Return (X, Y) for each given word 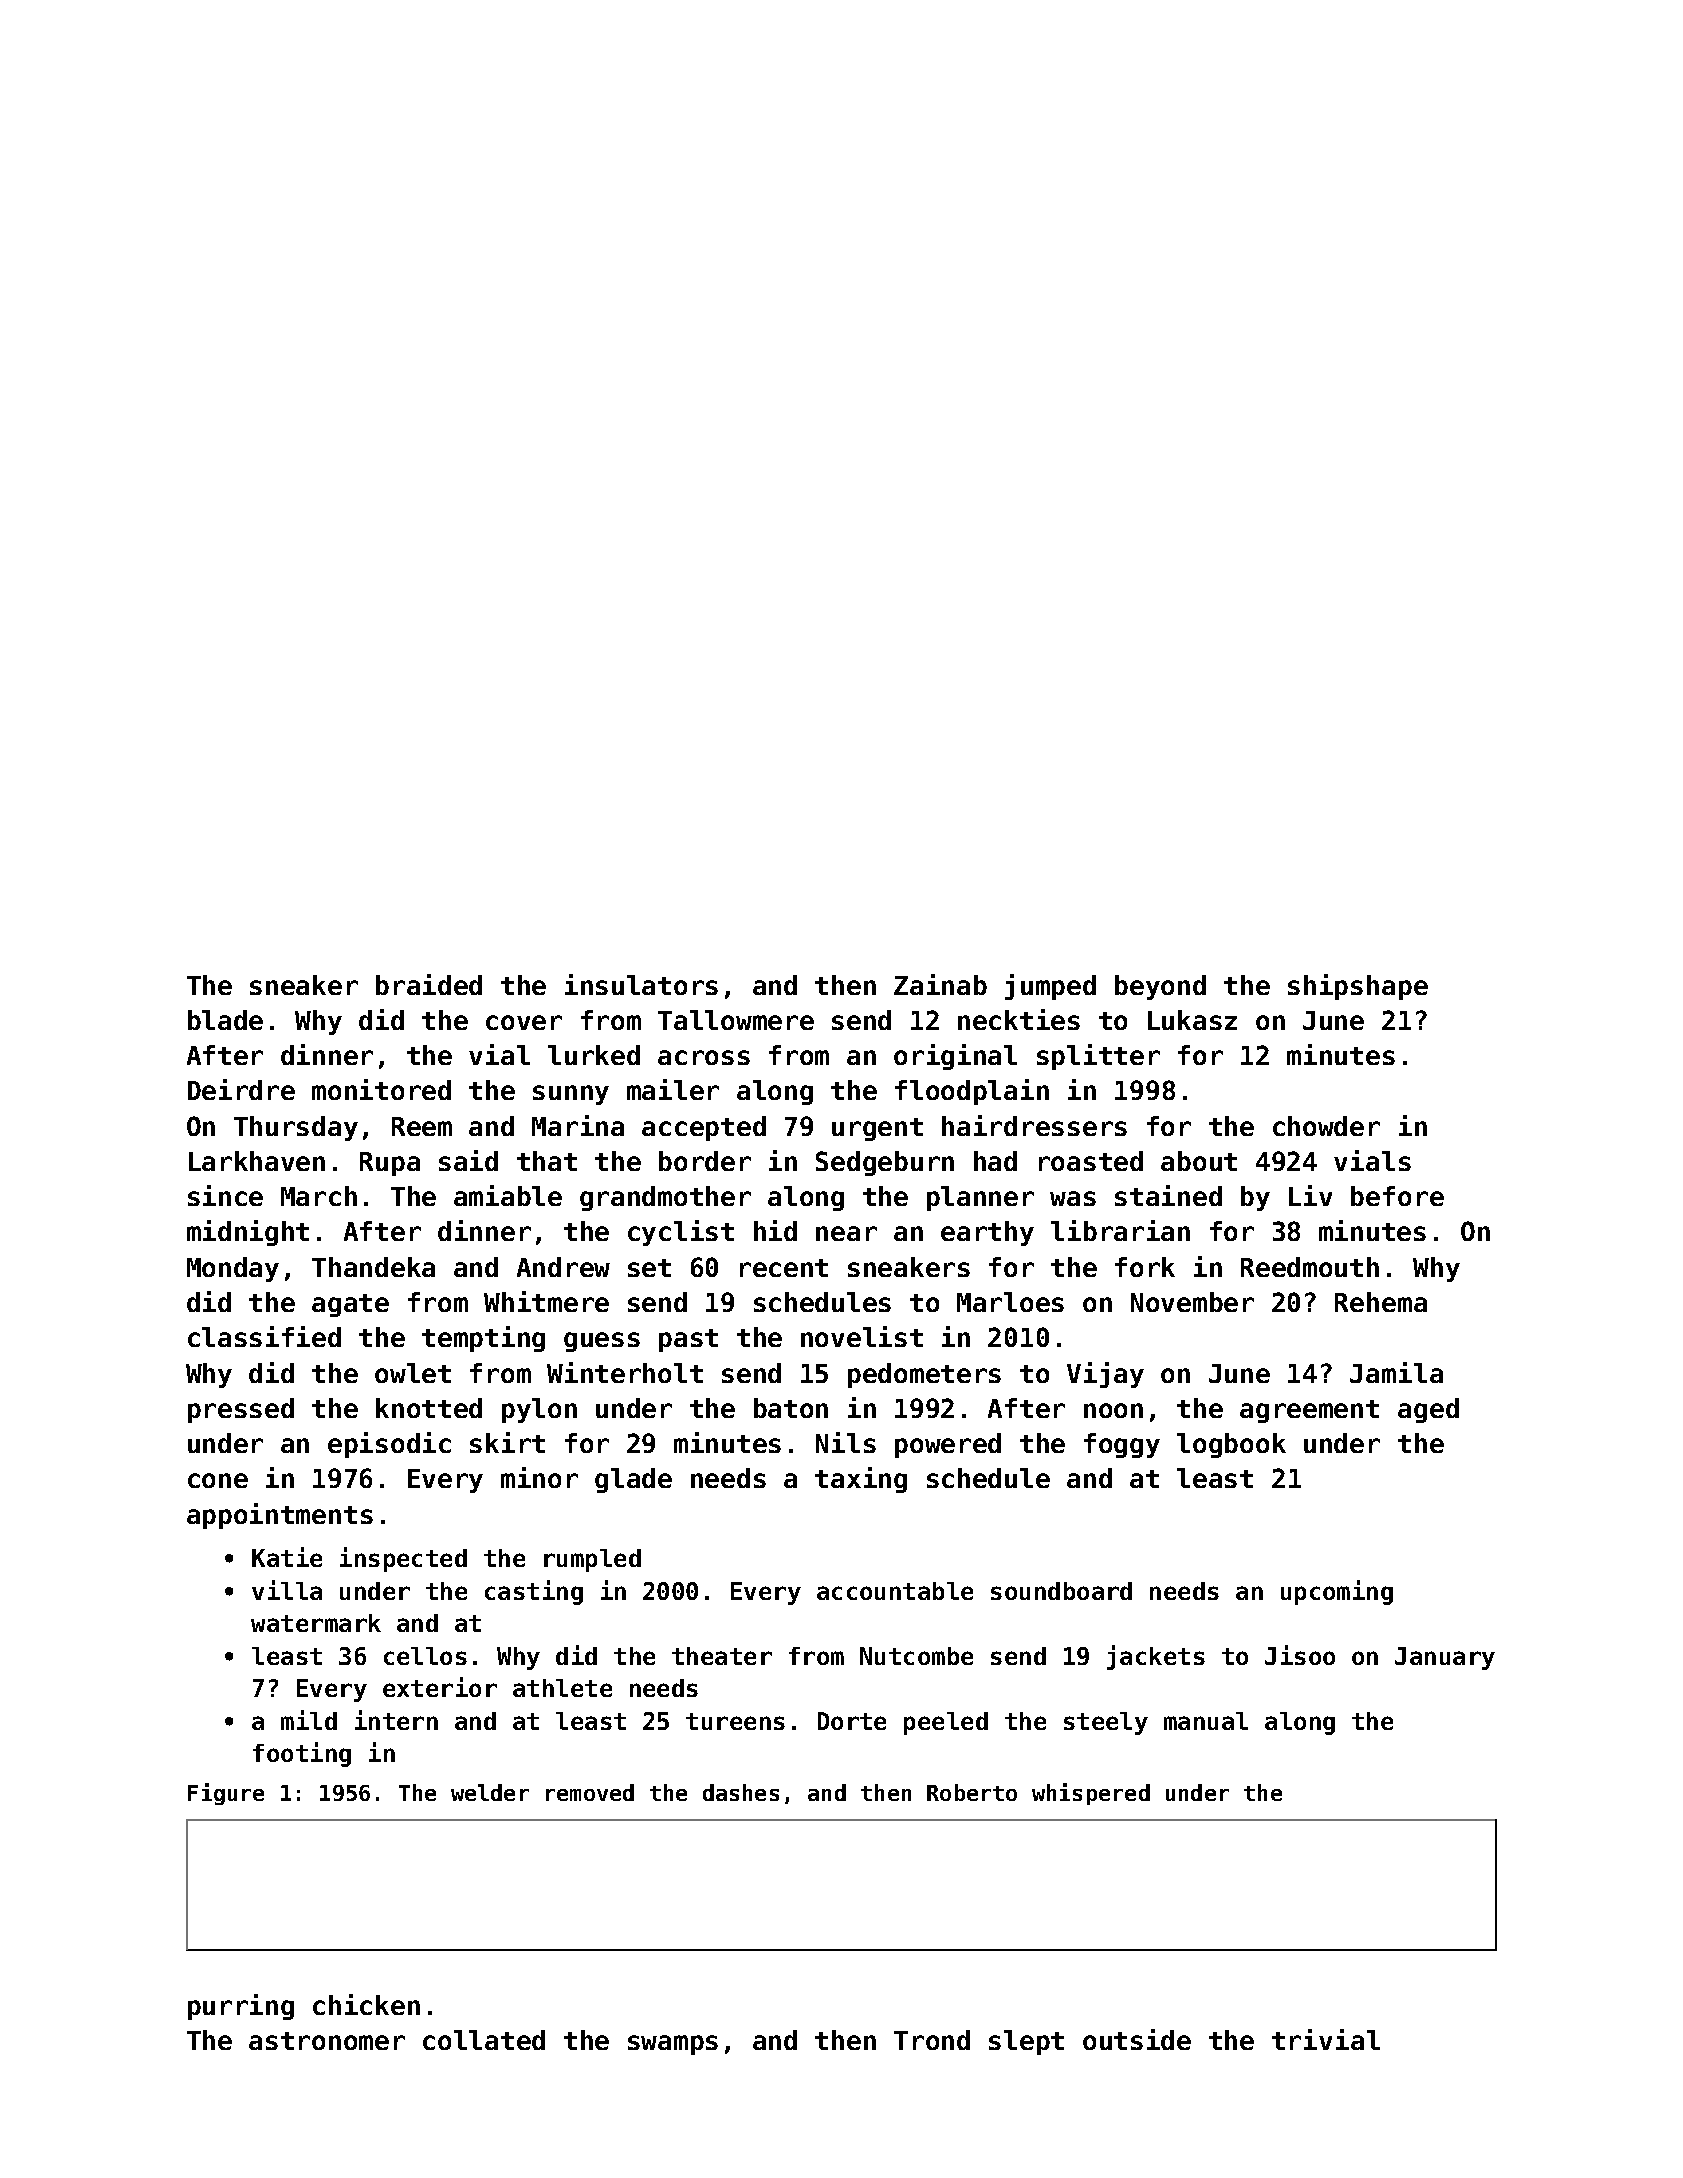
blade (225, 1020)
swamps (673, 2045)
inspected (403, 1559)
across (704, 1057)
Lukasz (1192, 1020)
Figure (226, 1794)
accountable (895, 1591)
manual (1206, 1721)
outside (1137, 2039)
